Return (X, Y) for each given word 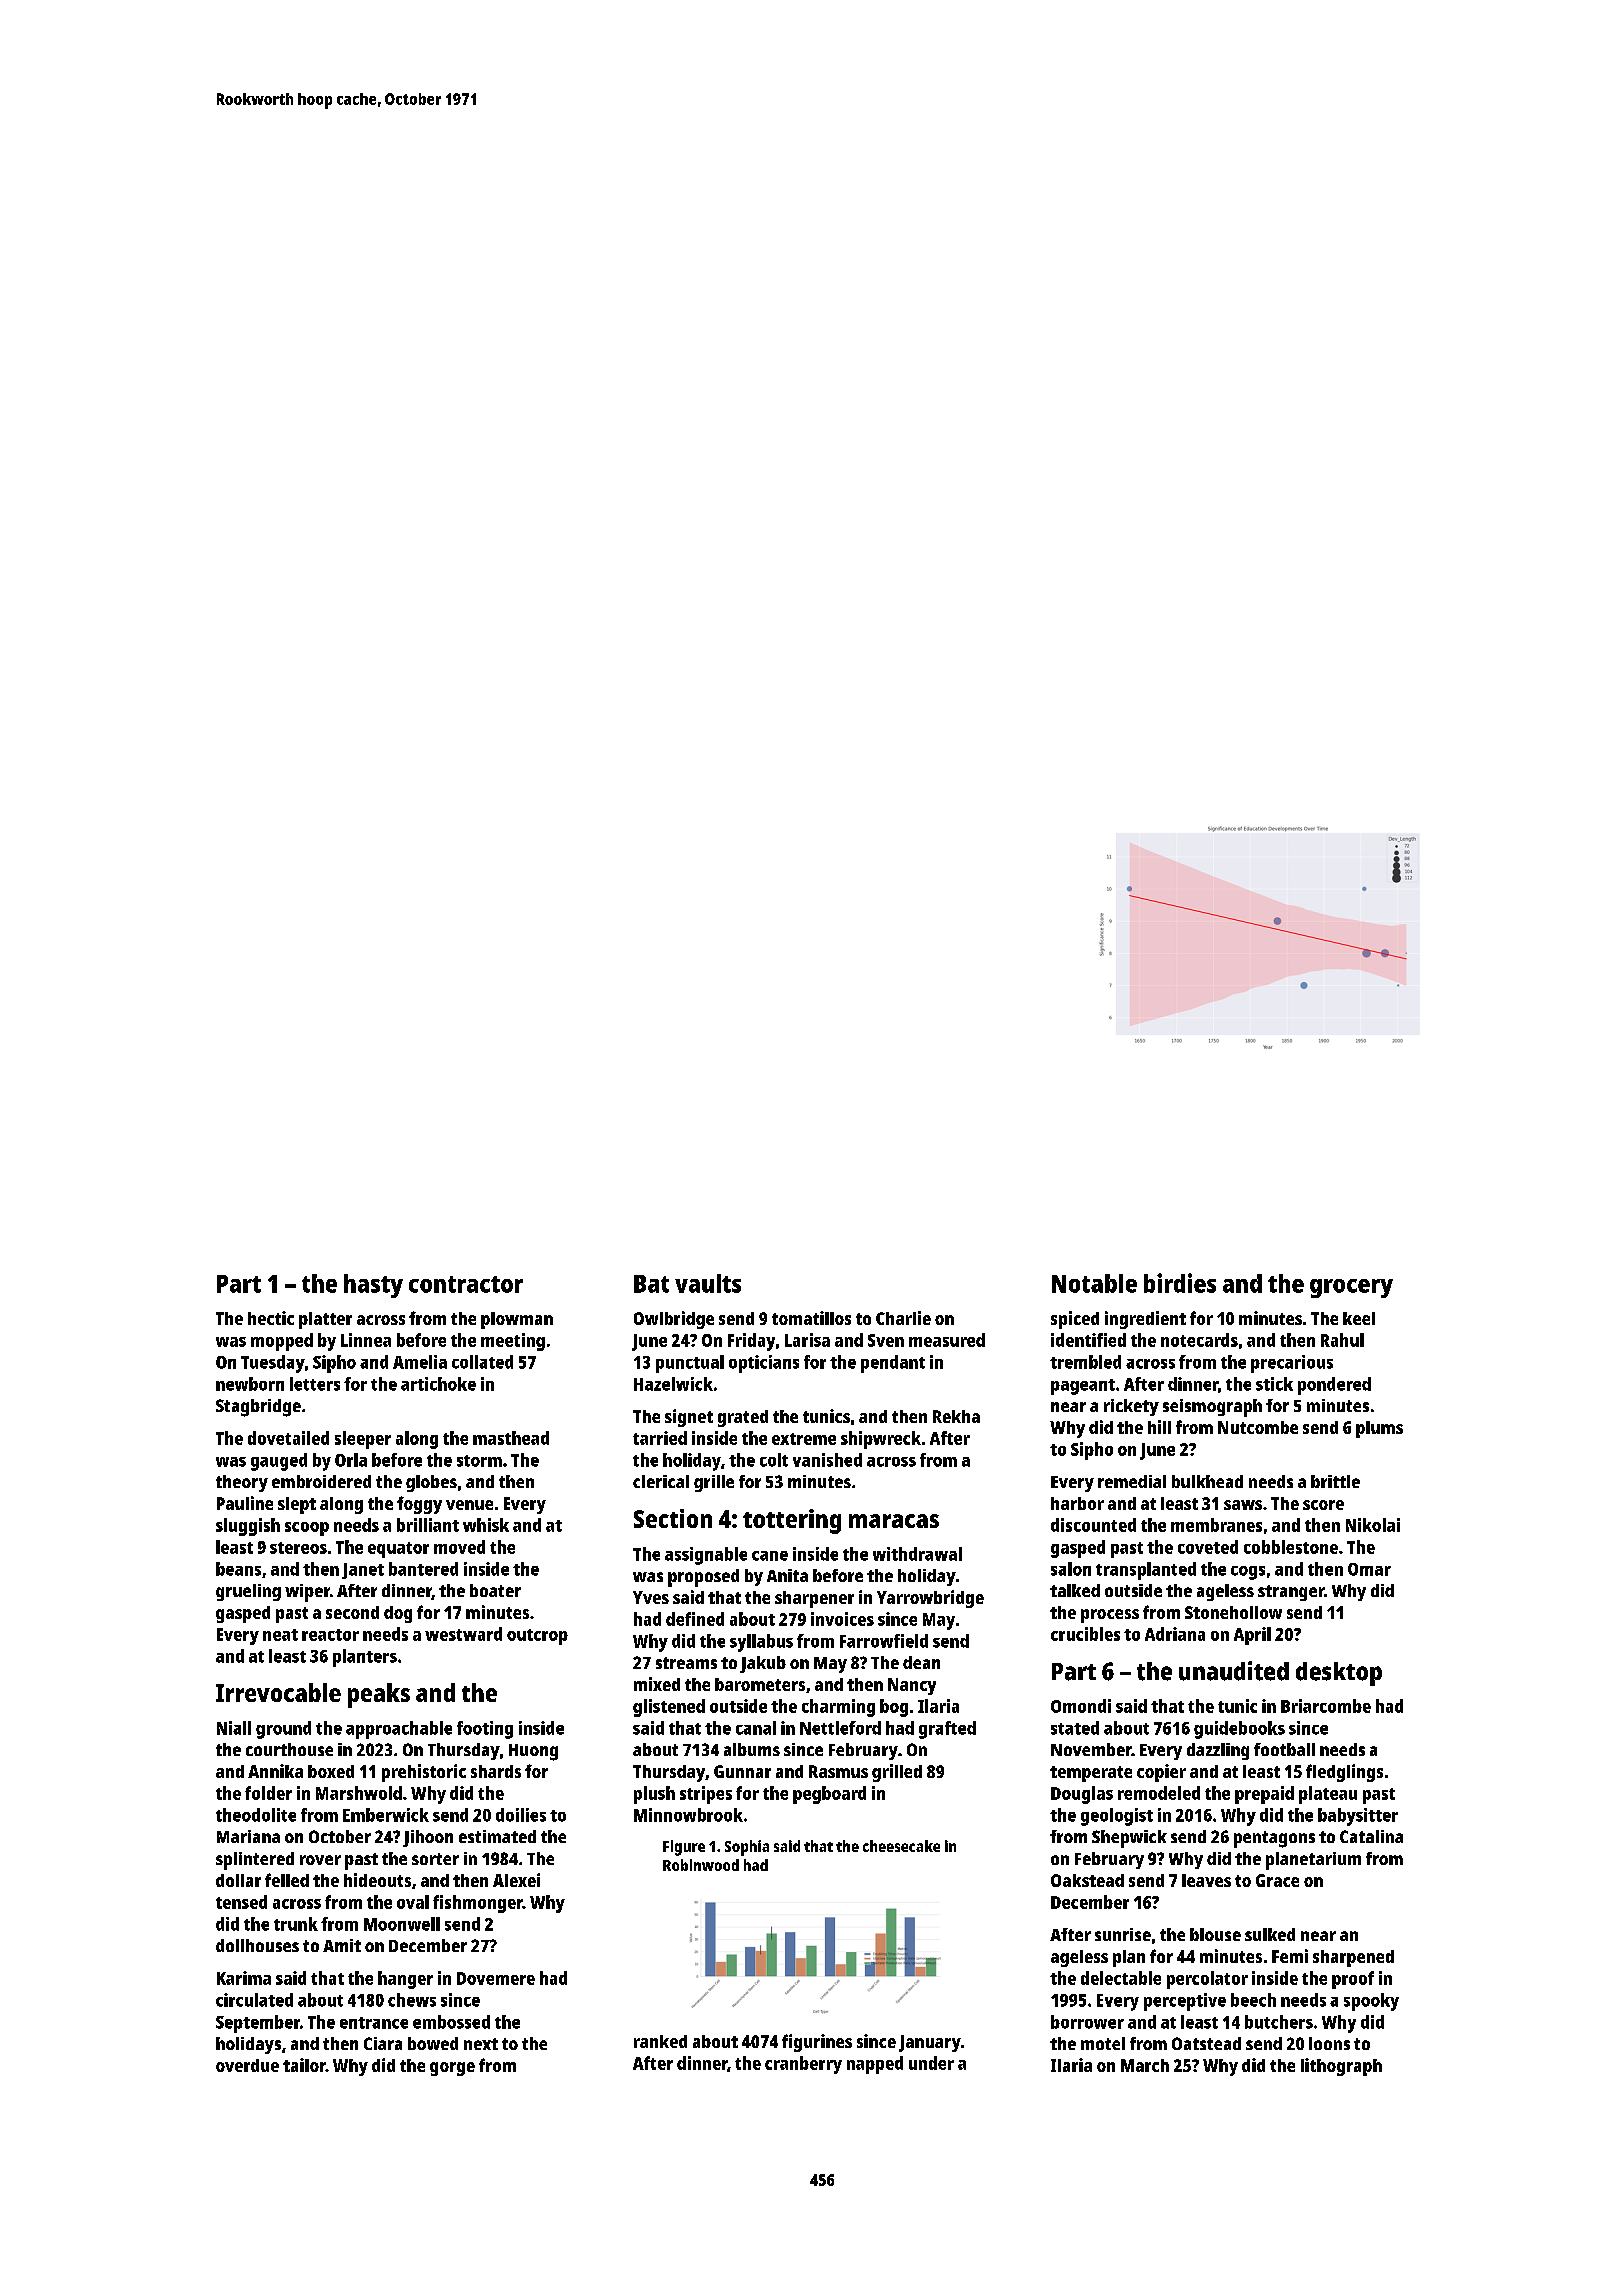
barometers (760, 1684)
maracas (894, 1521)
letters (315, 1384)
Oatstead (1206, 2043)
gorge (452, 2069)
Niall (234, 1728)
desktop (1339, 1674)
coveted (1208, 1547)
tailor (304, 2065)
